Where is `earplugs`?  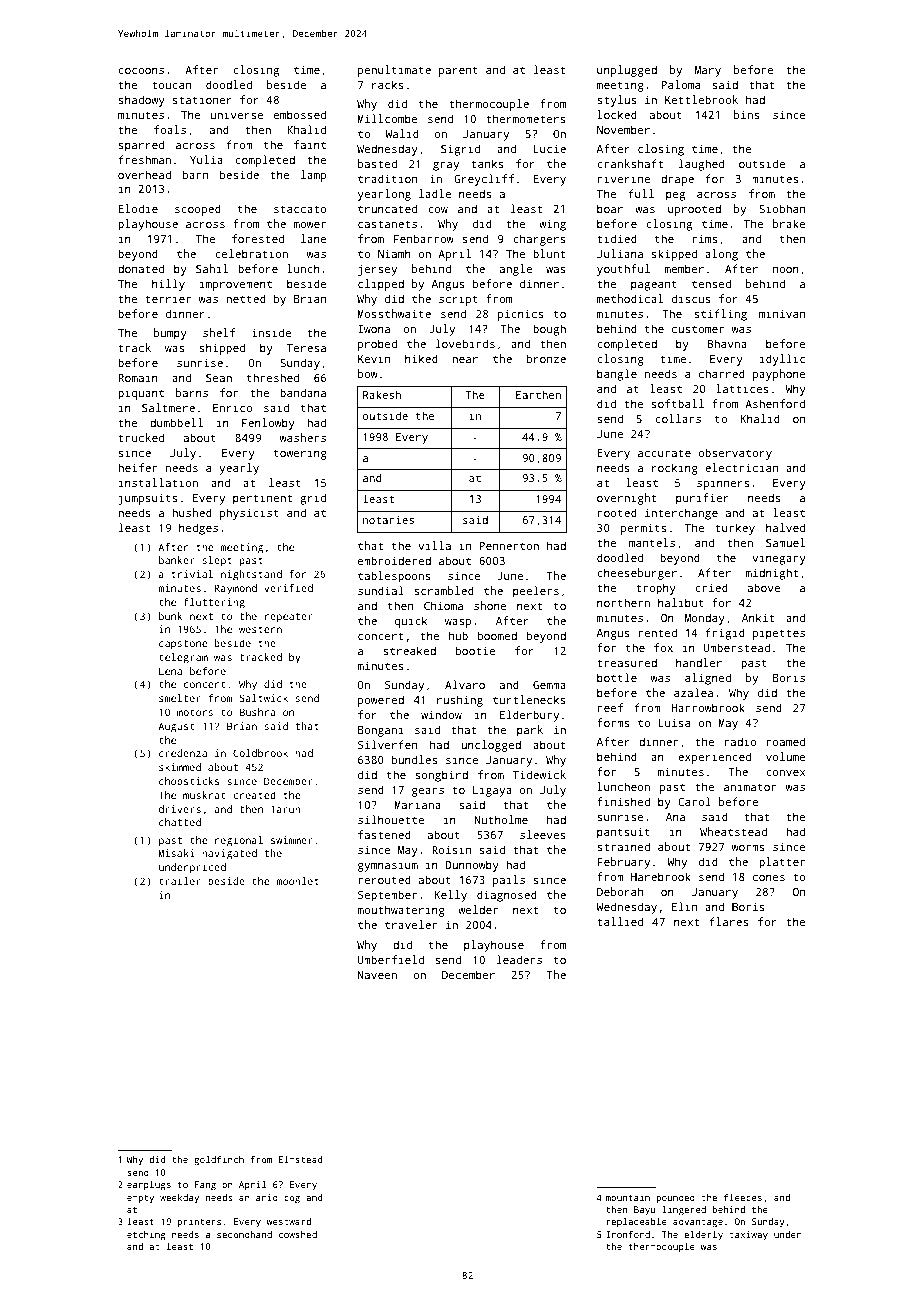
earplugs is located at coordinates (149, 1185).
